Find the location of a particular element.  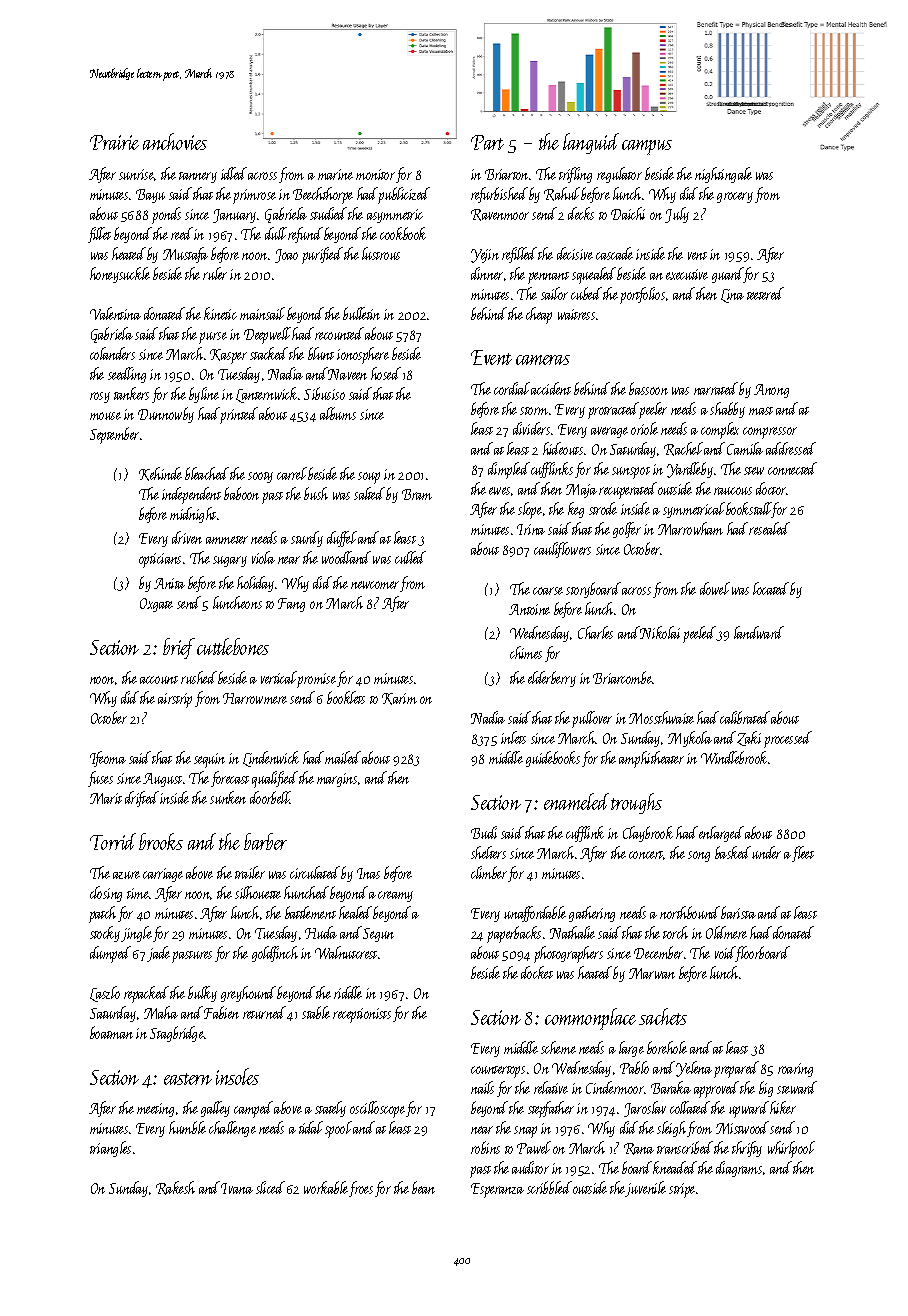

Esperanza is located at coordinates (497, 1190).
